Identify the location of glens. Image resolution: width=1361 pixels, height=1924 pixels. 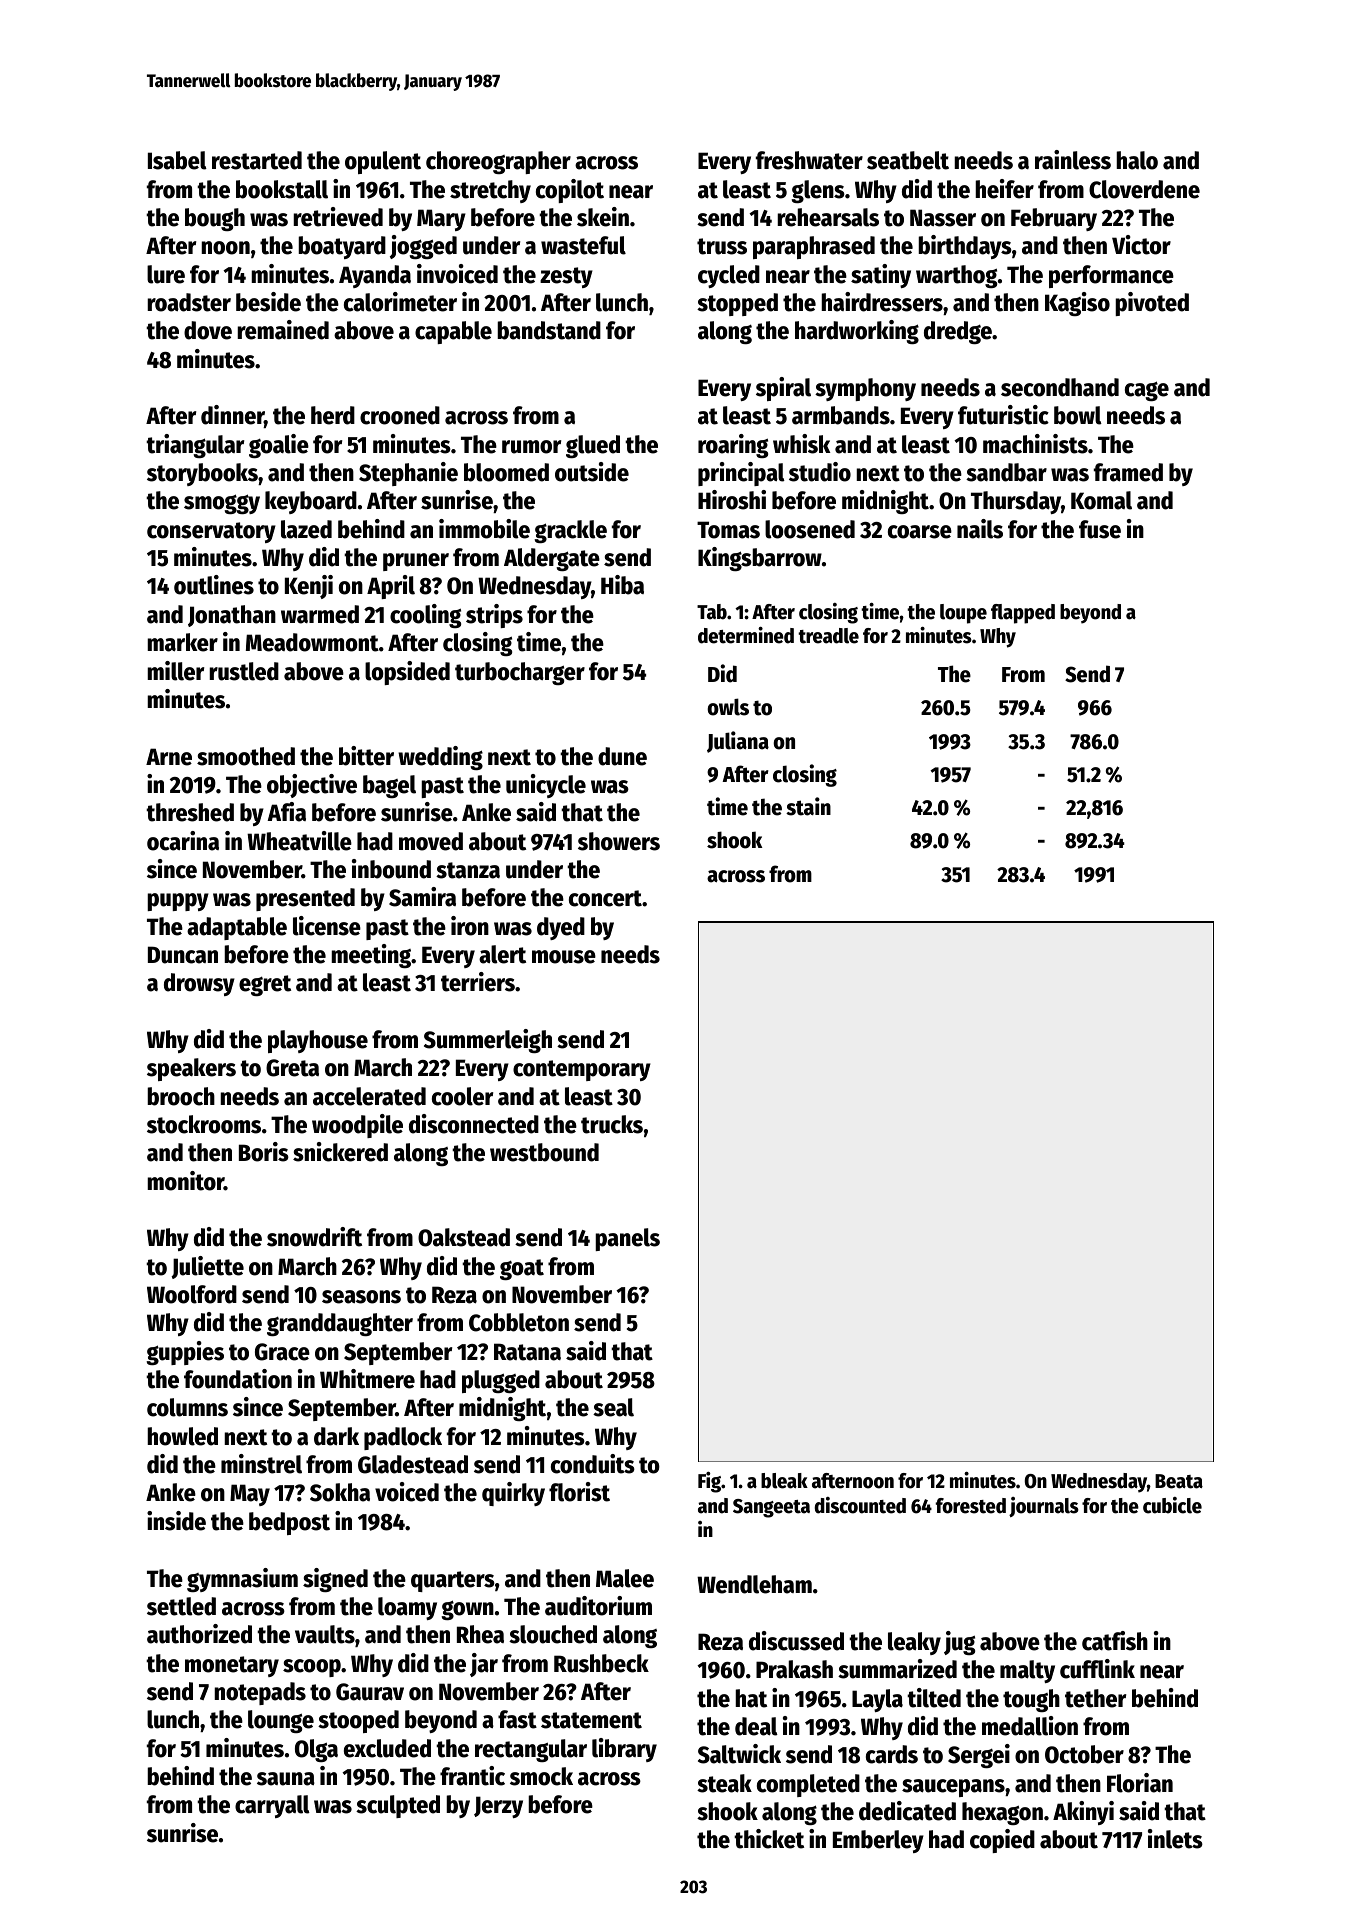
(818, 191).
